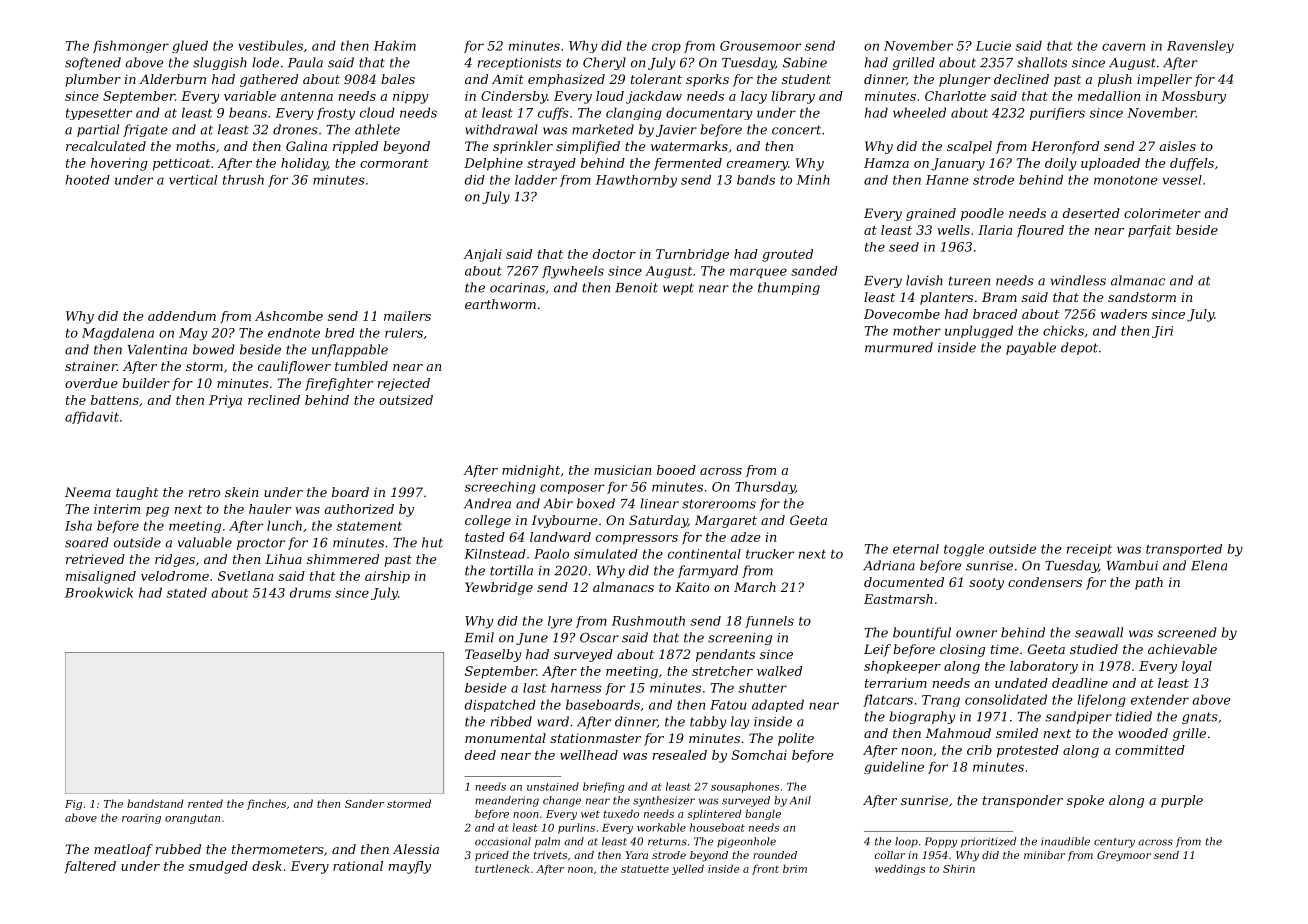 The height and width of the screenshot is (924, 1308). I want to click on crib, so click(979, 750).
